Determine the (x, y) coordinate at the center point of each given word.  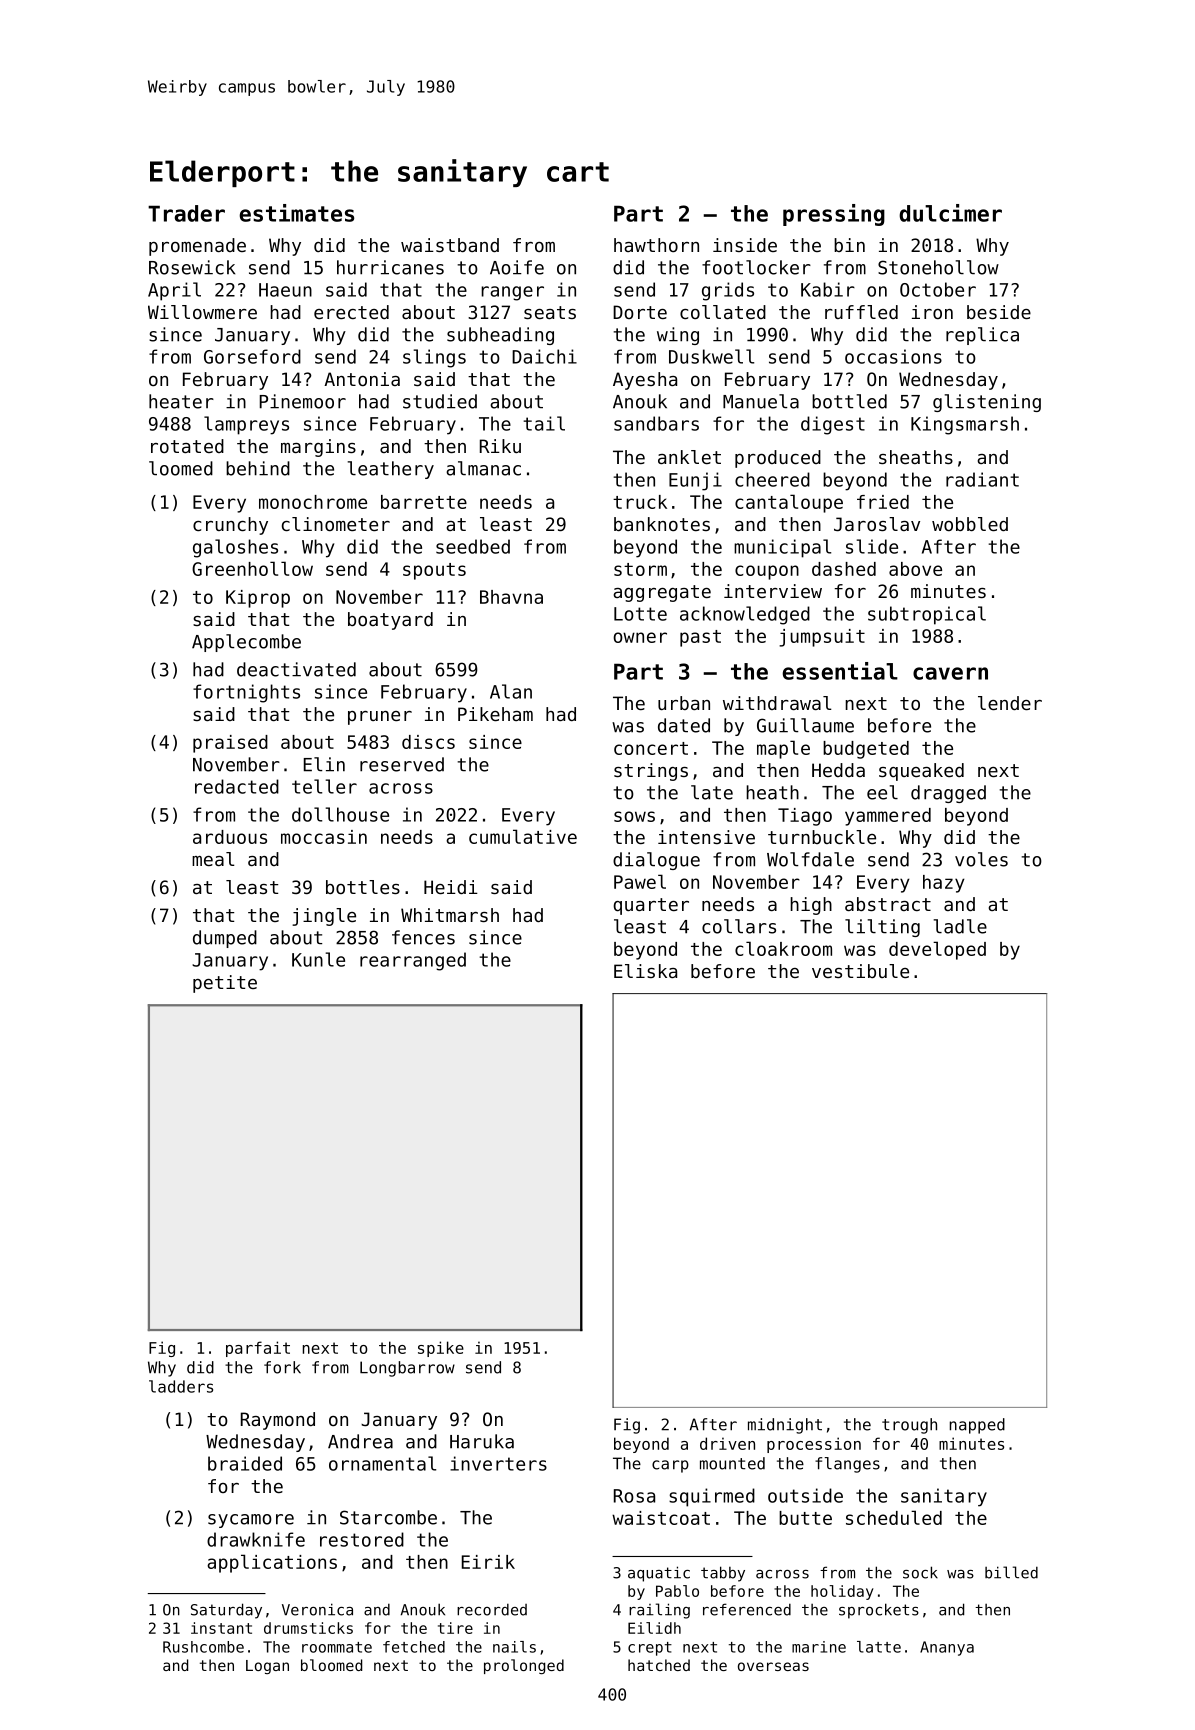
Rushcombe (203, 1647)
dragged (948, 794)
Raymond (278, 1421)
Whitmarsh (450, 915)
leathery (391, 470)
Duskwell (711, 356)
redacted (237, 786)
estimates (296, 213)
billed (1011, 1572)
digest (833, 425)
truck (640, 502)
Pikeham (495, 714)
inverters (498, 1463)
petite (225, 984)
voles (981, 859)
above (915, 569)
